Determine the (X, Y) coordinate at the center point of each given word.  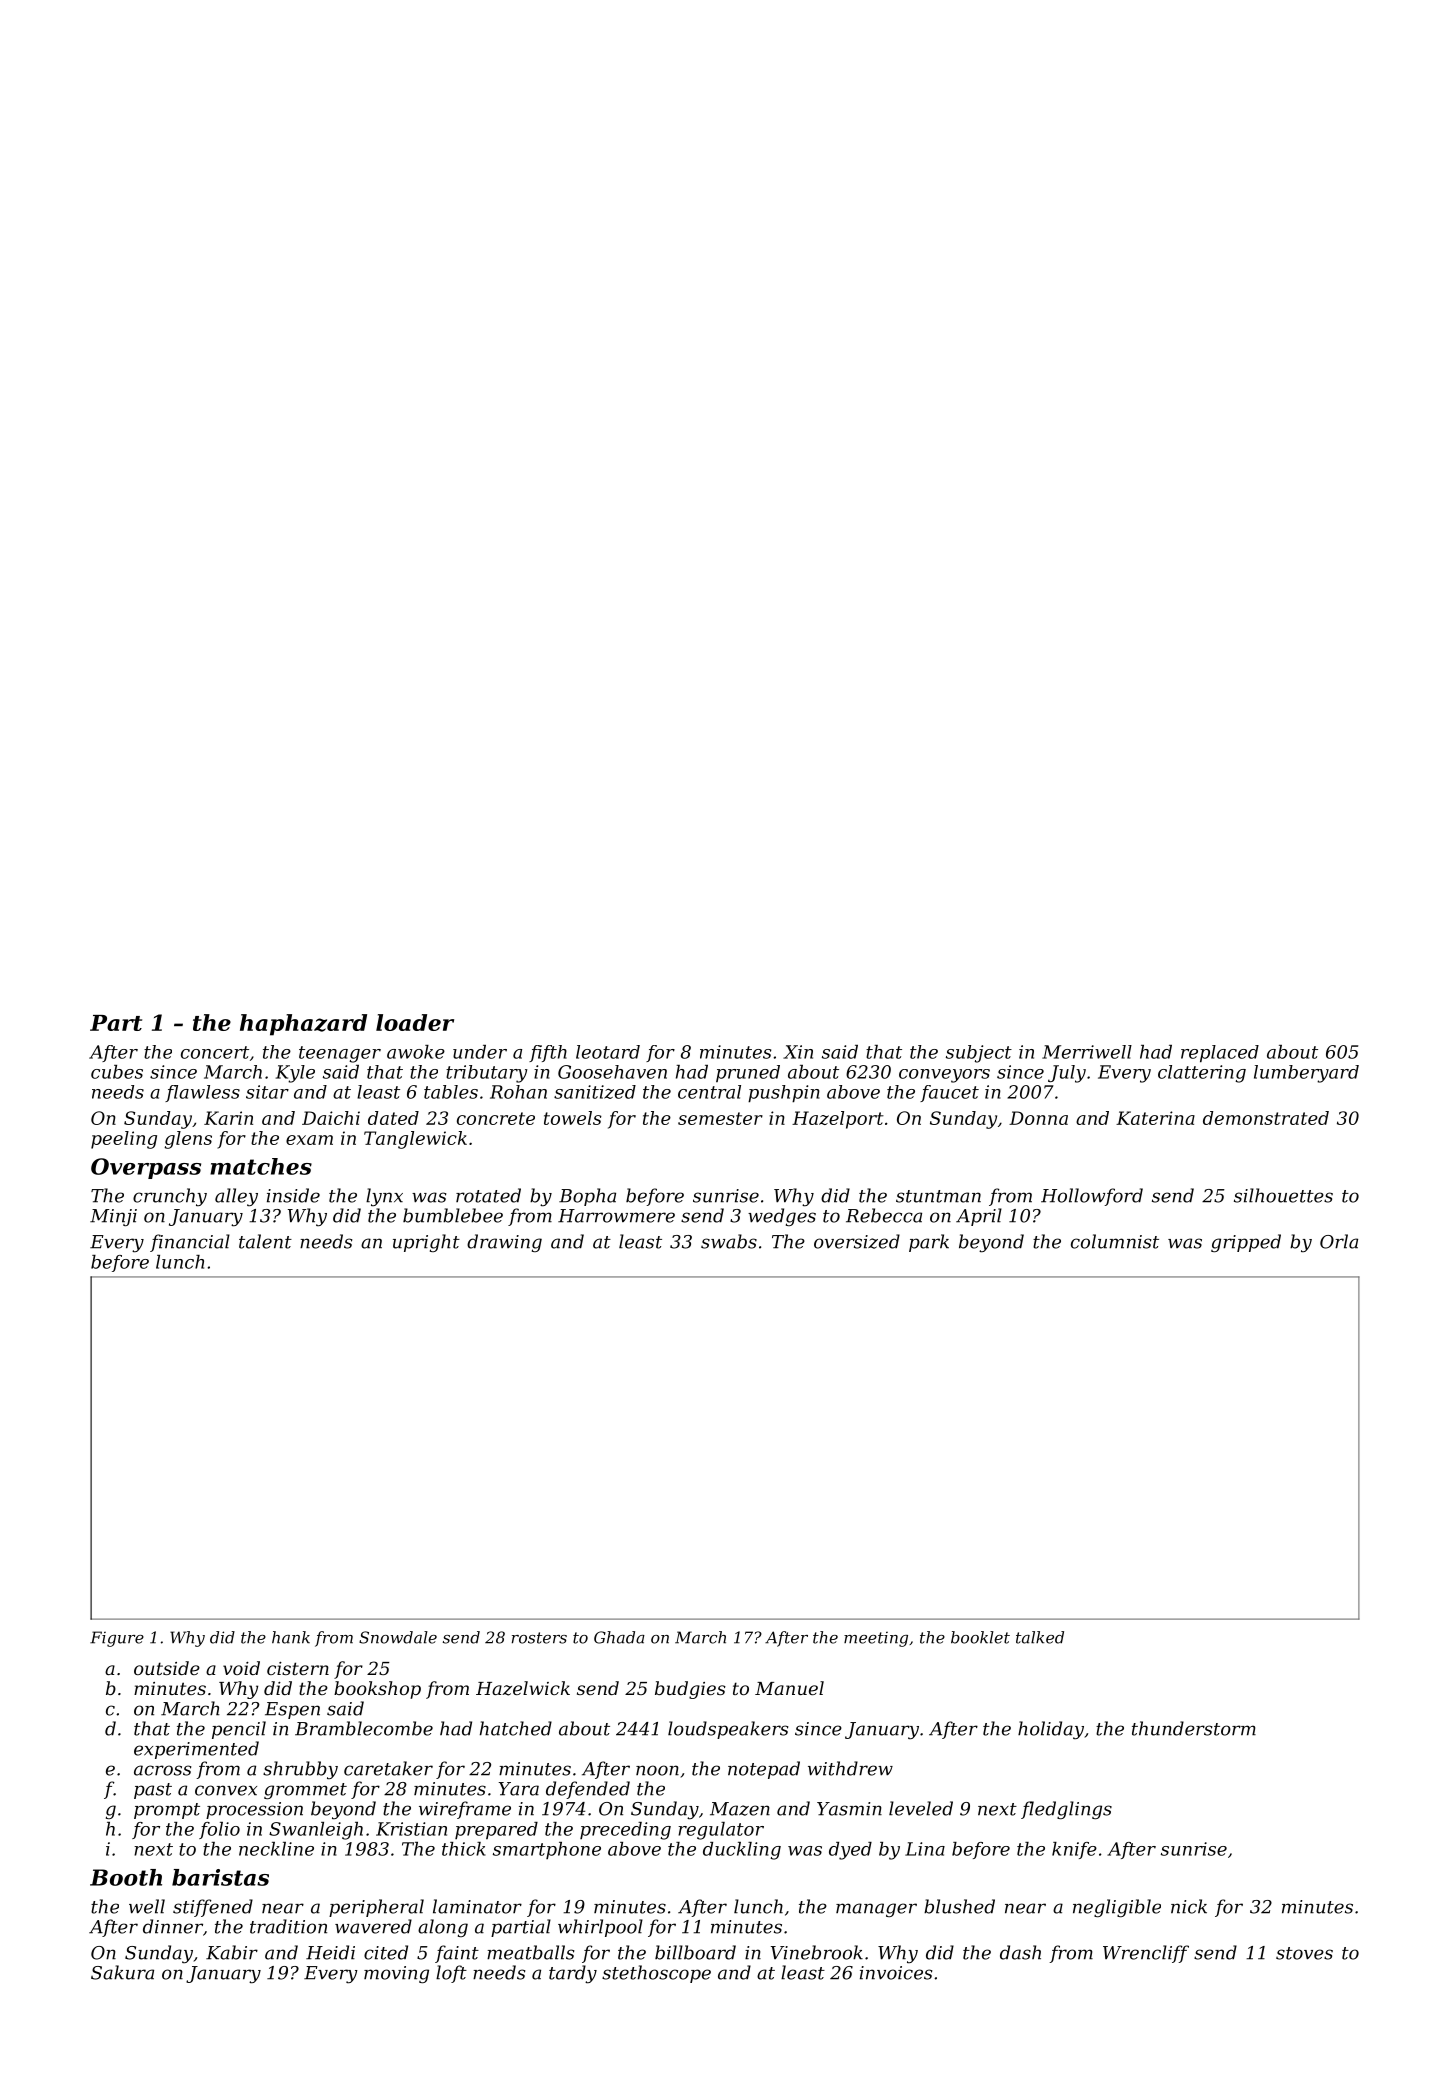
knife (1074, 1850)
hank (291, 1637)
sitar (267, 1092)
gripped (1246, 1243)
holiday (1051, 1730)
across (162, 1770)
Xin (798, 1052)
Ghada (619, 1637)
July (1067, 1074)
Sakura (122, 1972)
